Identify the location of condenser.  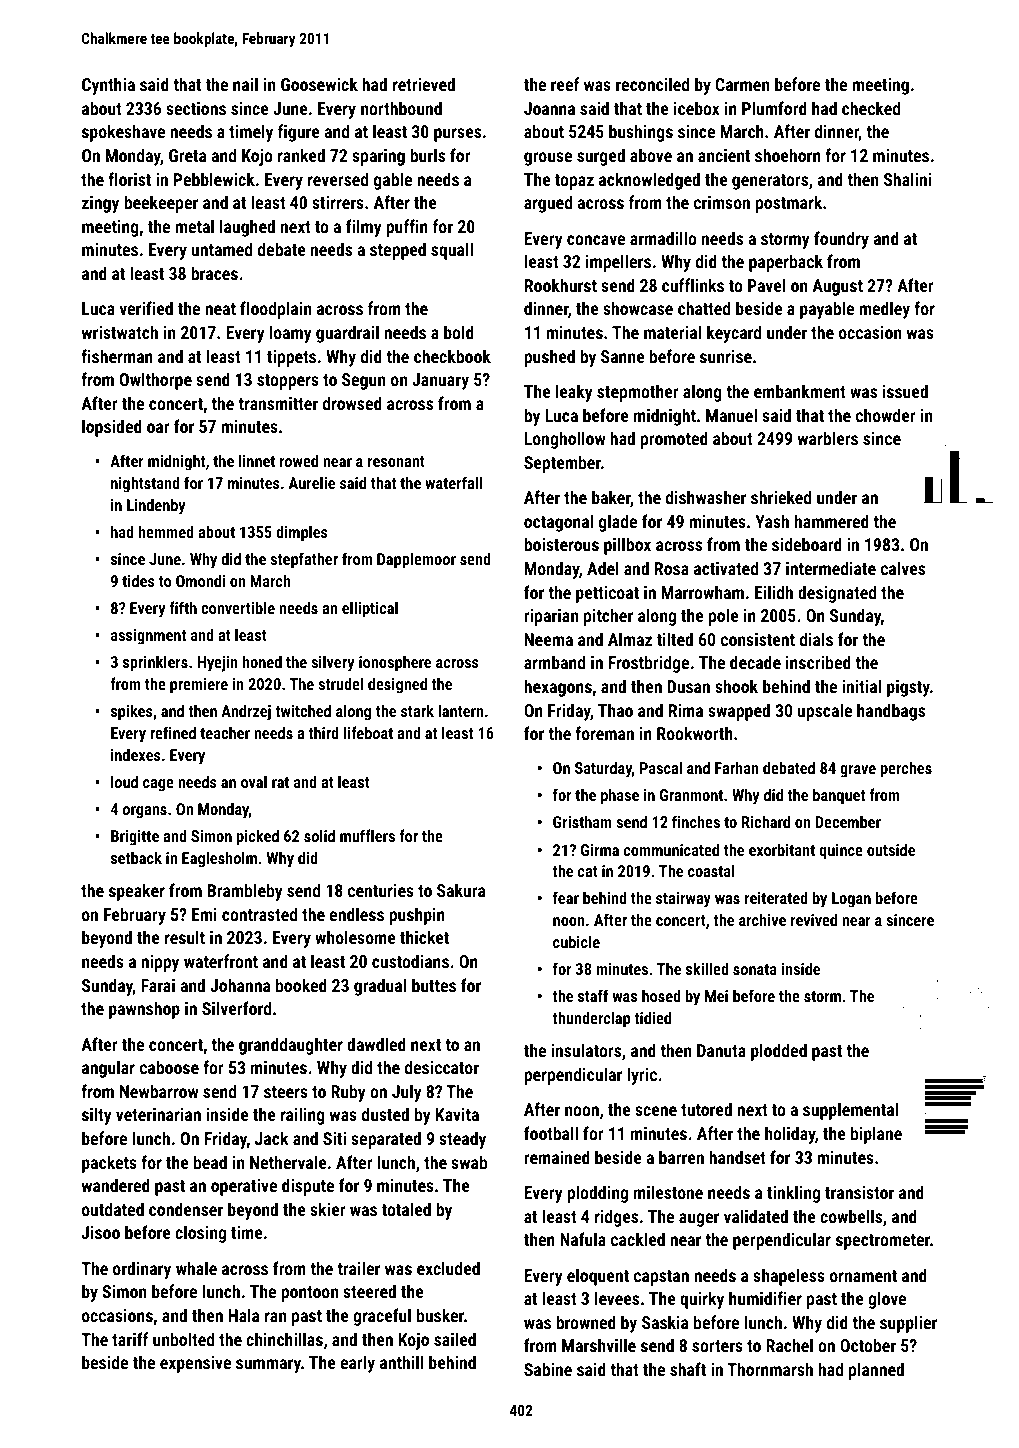
(186, 1209).
